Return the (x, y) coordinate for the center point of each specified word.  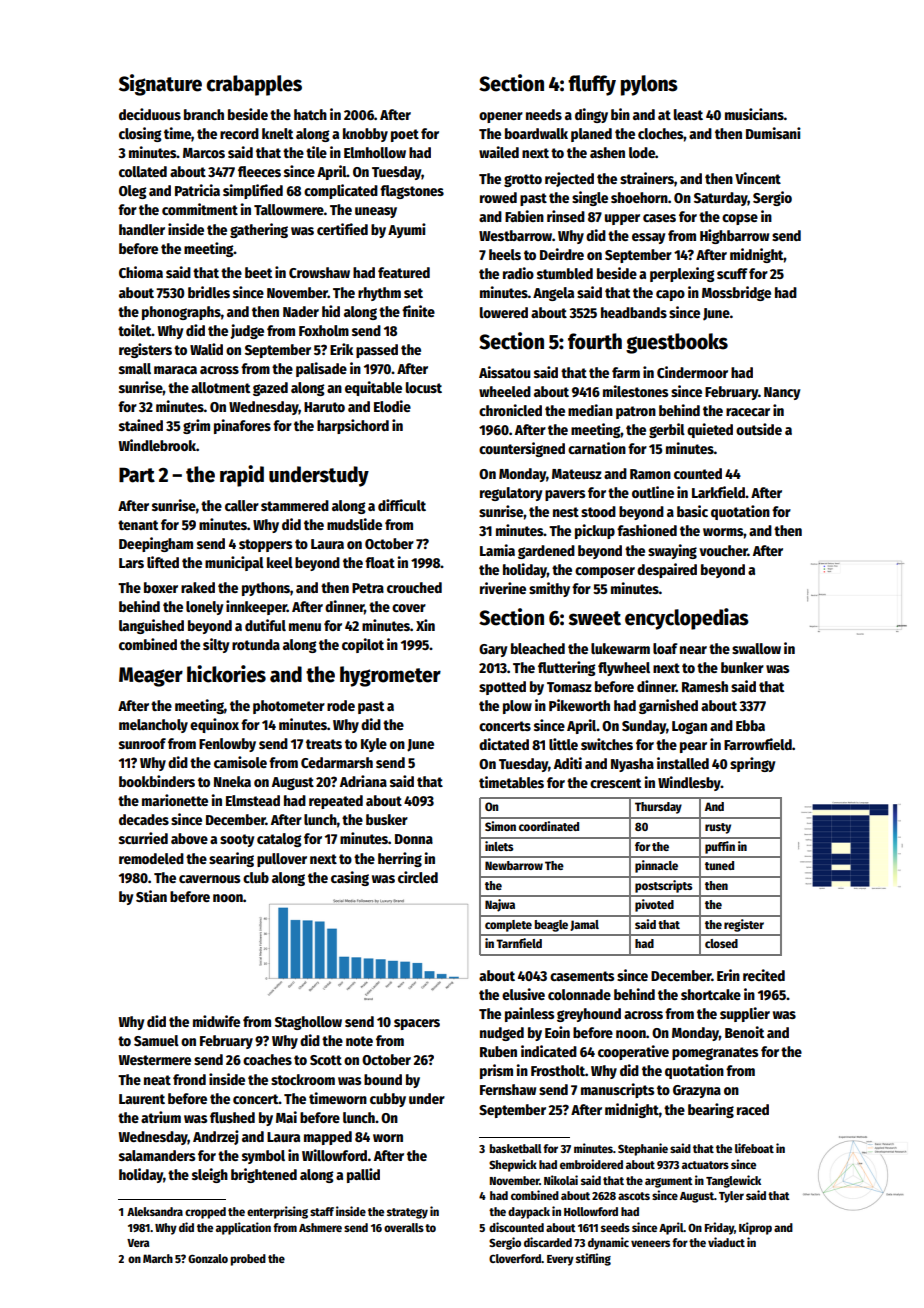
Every (560, 1260)
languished (151, 626)
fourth (595, 341)
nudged (502, 1034)
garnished (668, 706)
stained (141, 425)
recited (764, 975)
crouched (414, 587)
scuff (732, 273)
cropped (205, 1213)
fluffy (592, 85)
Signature (160, 85)
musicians (754, 114)
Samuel (156, 1040)
